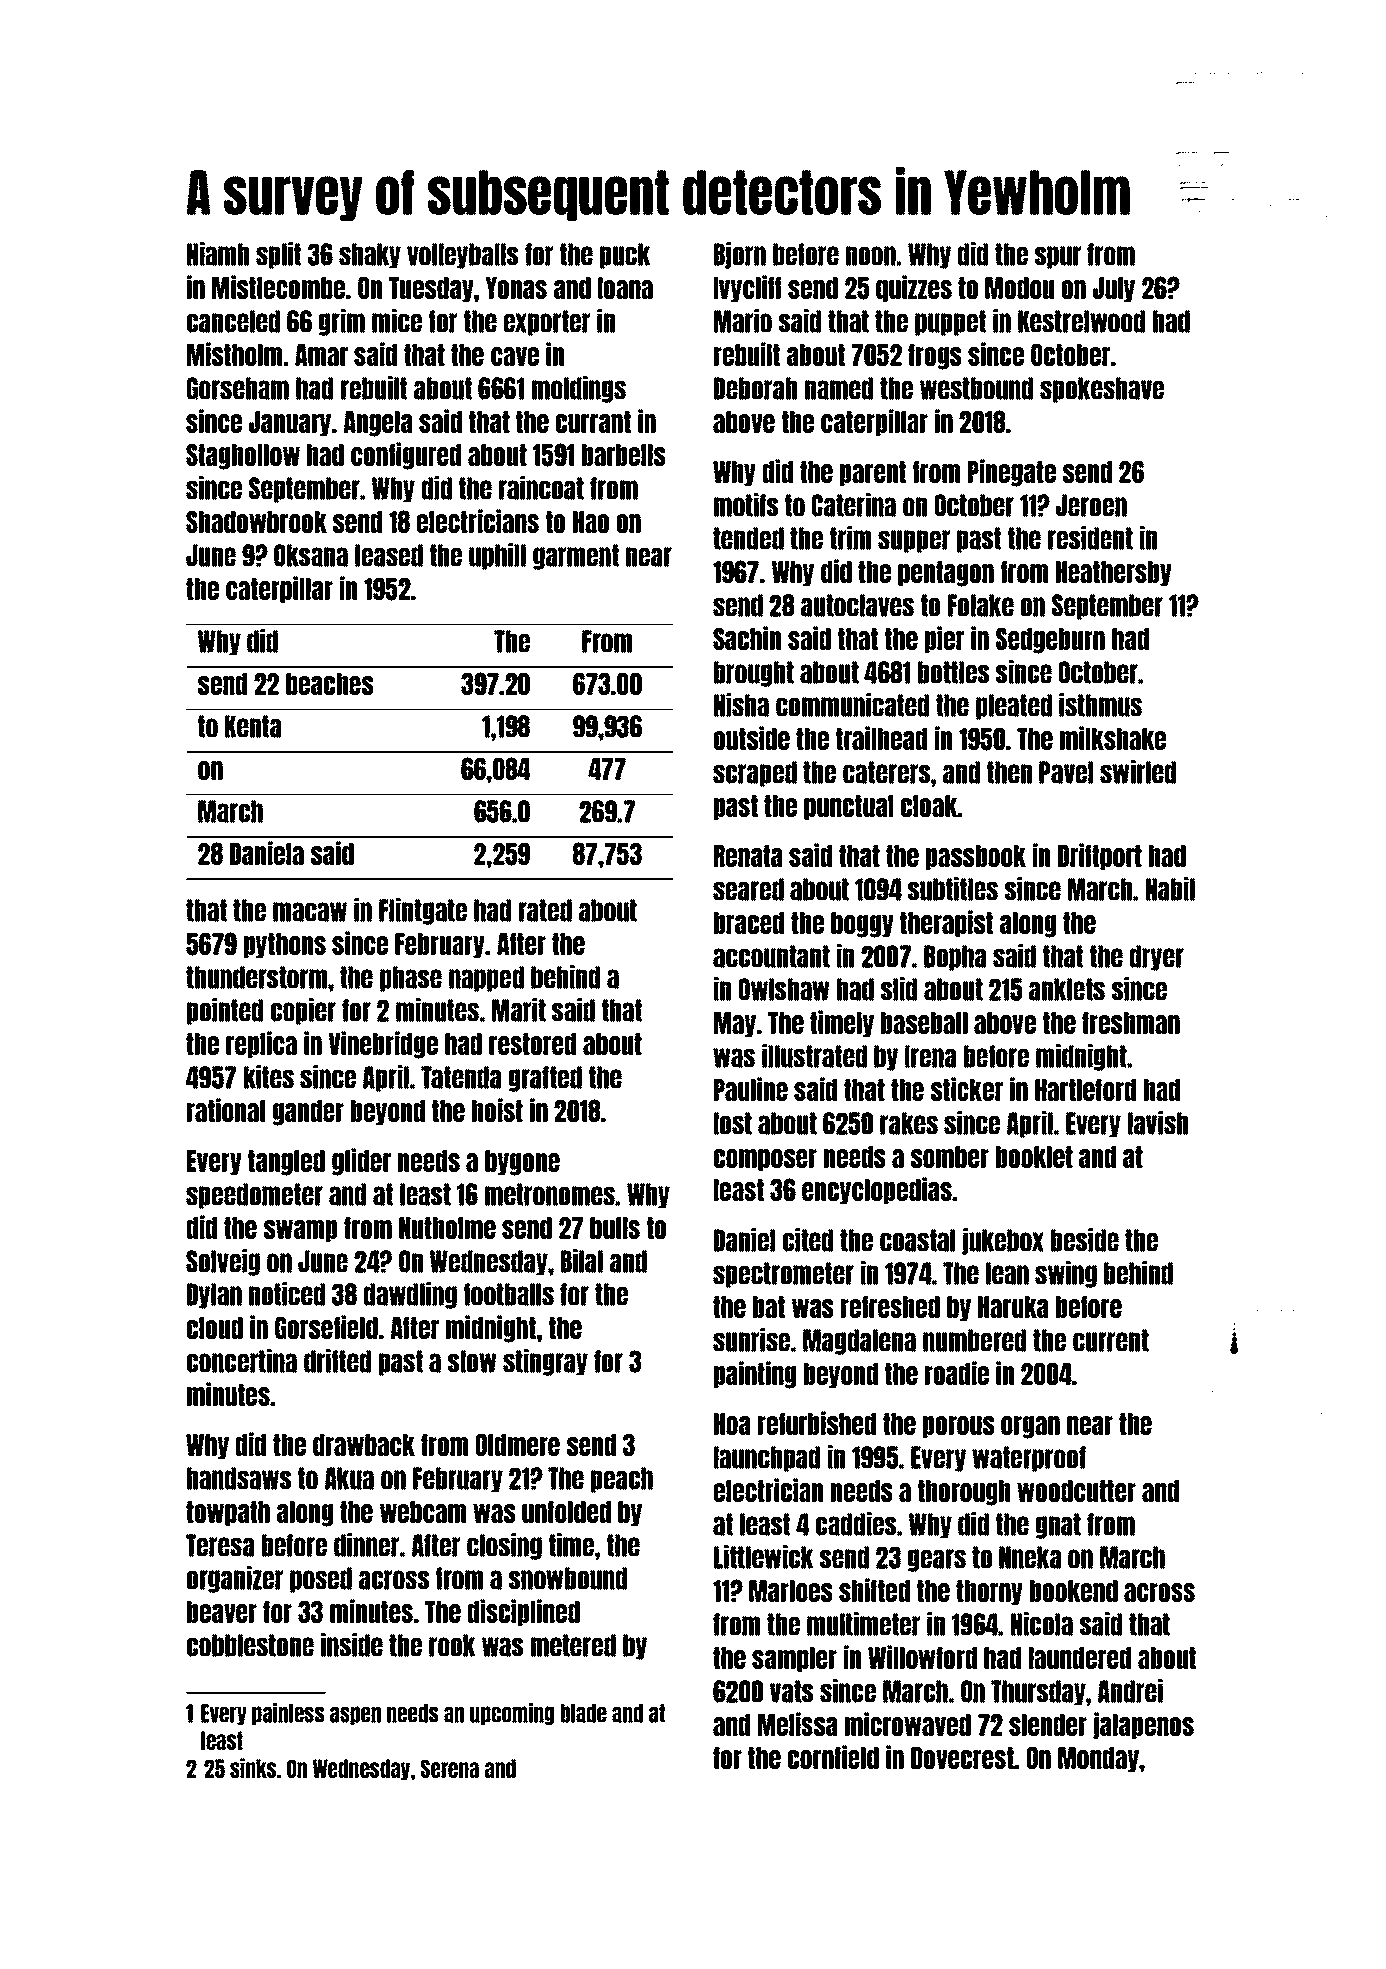 The width and height of the screenshot is (1386, 1969). Describe the element at coordinates (922, 1657) in the screenshot. I see `Willowford` at that location.
